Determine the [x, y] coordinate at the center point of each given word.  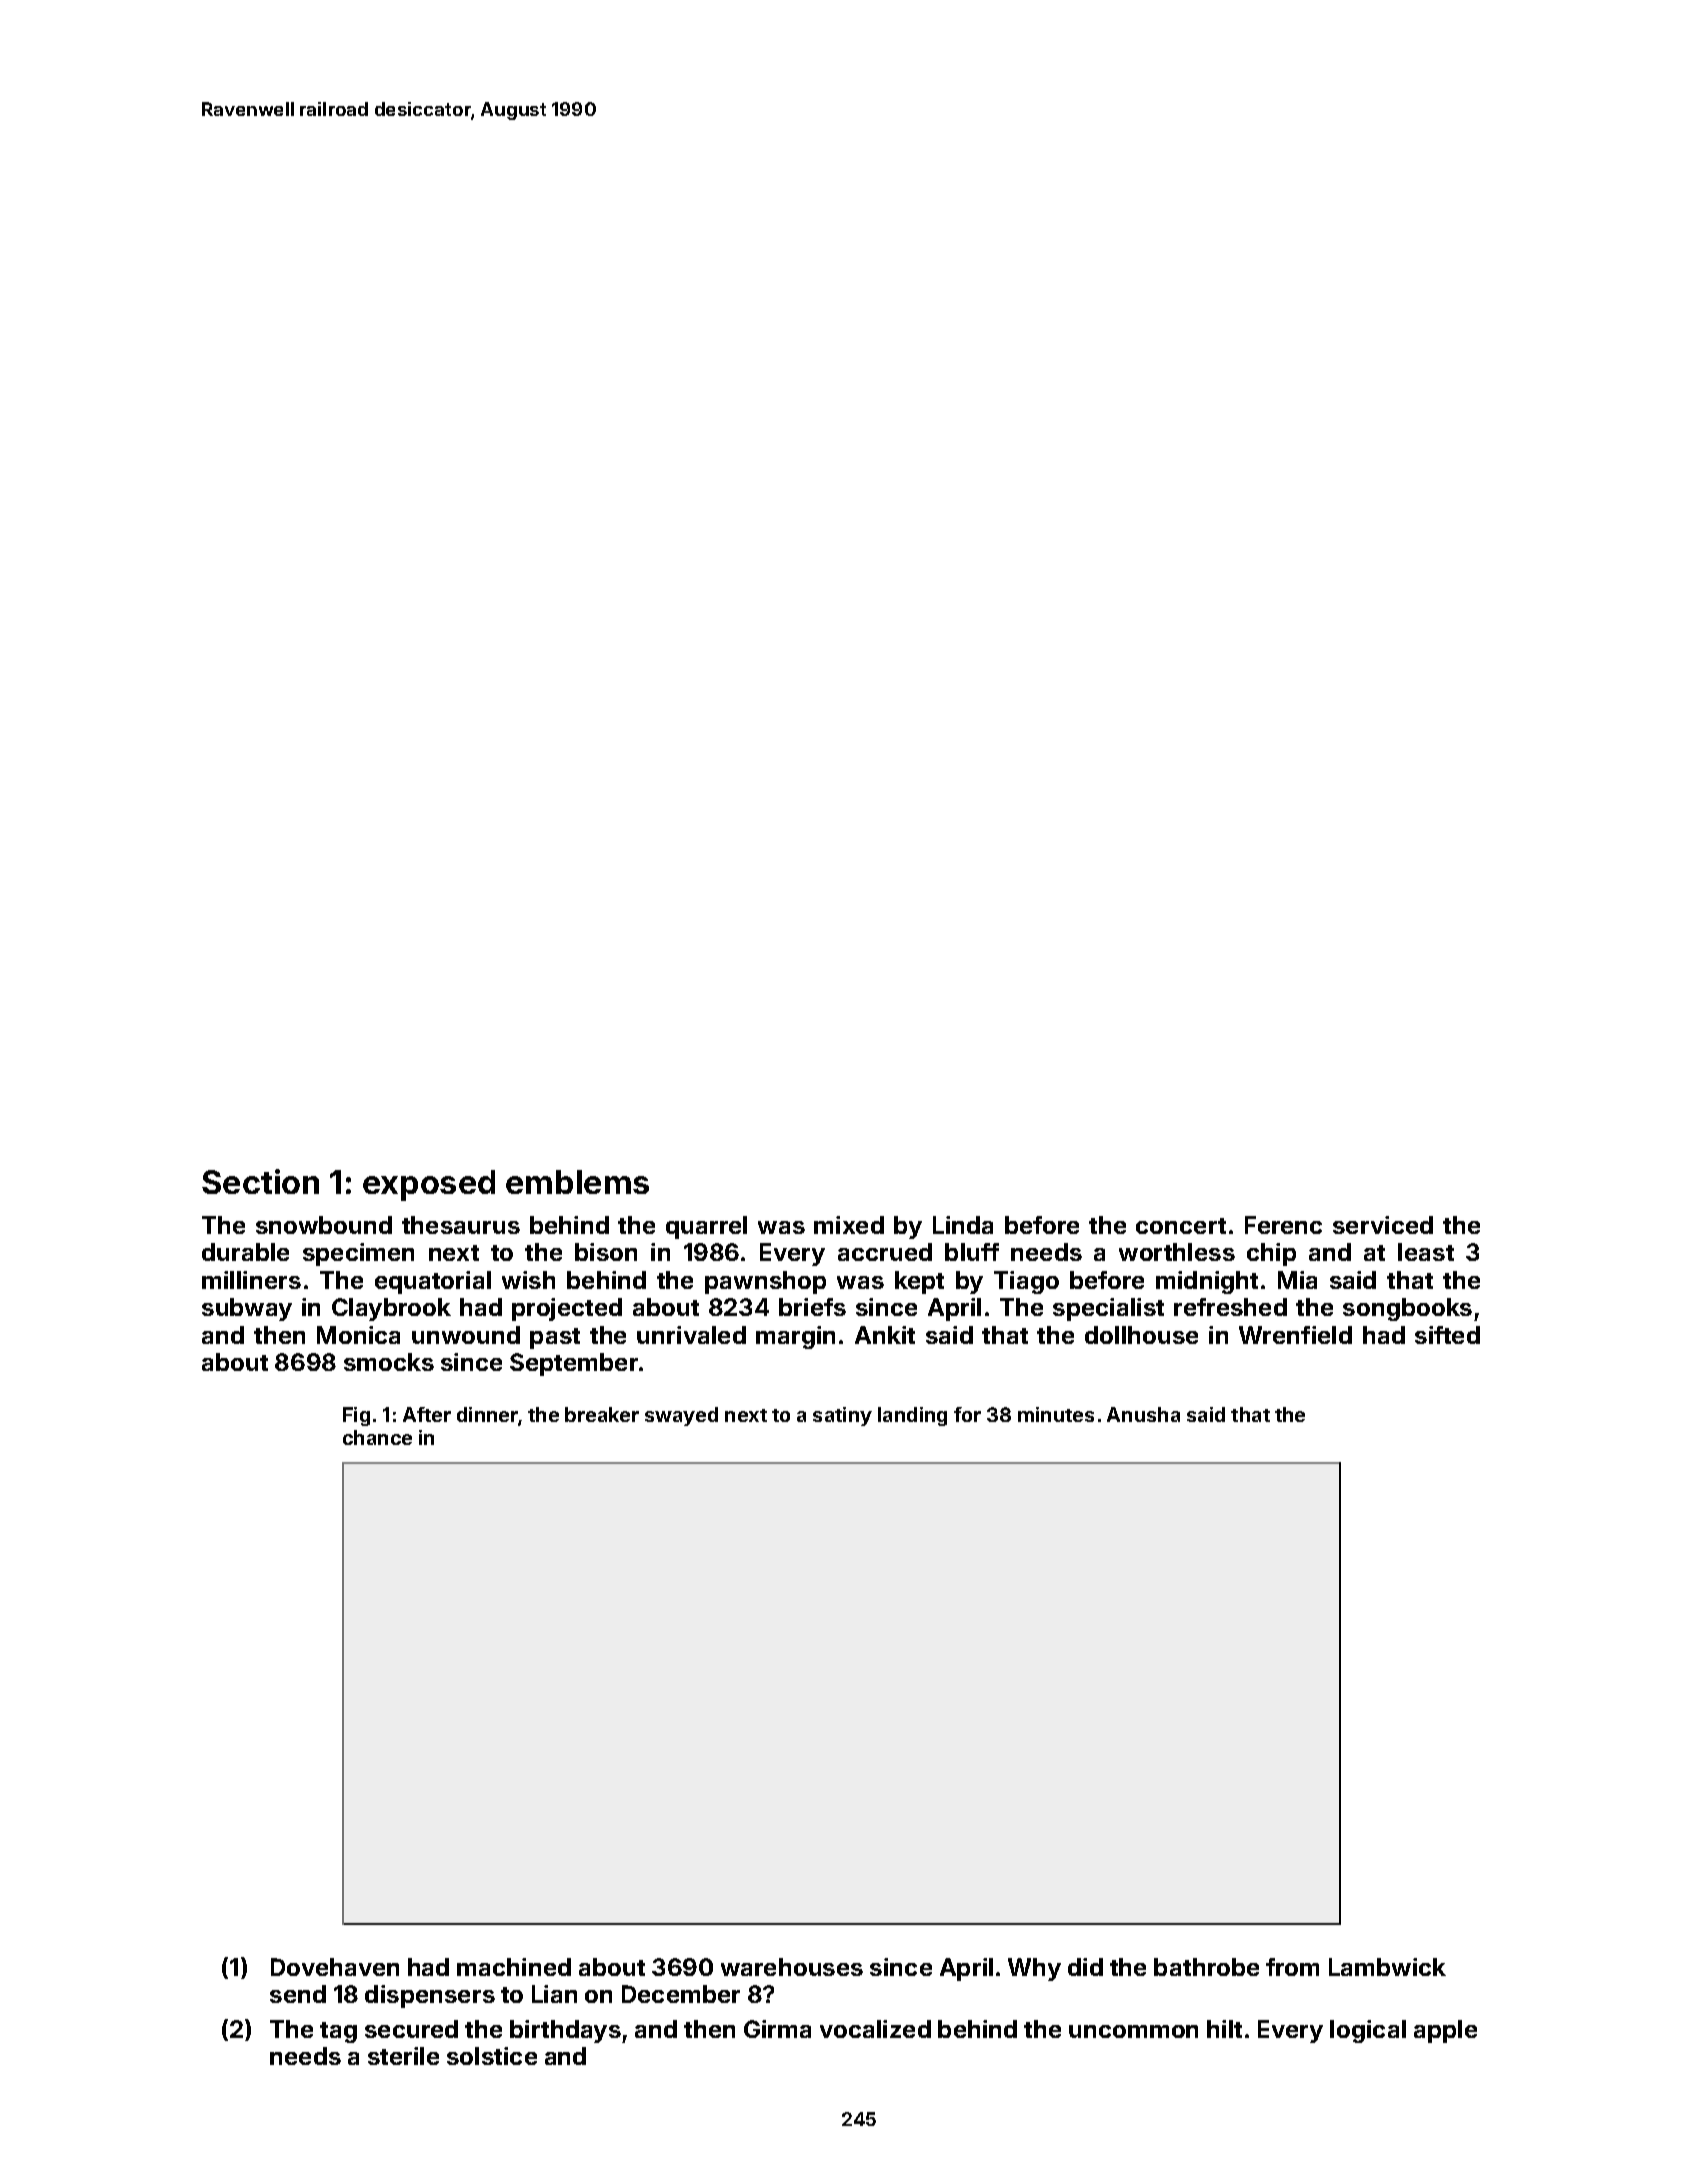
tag [338, 2032]
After [427, 1414]
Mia [1297, 1280]
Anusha [1143, 1414]
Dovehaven [335, 1967]
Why [1034, 1969]
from [1292, 1967]
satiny [842, 1416]
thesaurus [461, 1225]
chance [377, 1437]
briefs [812, 1307]
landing [912, 1416]
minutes [1056, 1414]
